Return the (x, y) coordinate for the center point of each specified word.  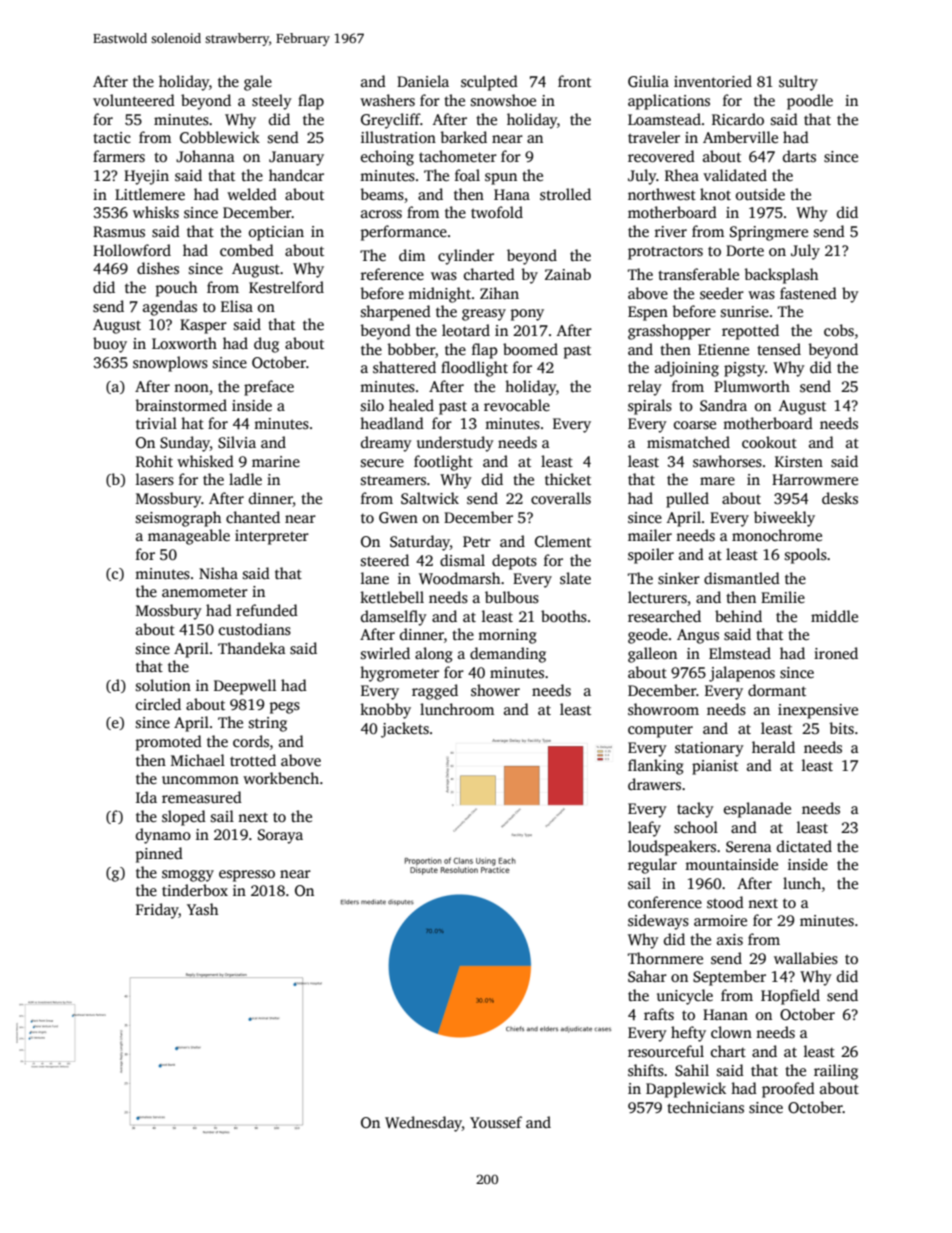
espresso (247, 876)
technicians (705, 1107)
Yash (202, 909)
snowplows (170, 364)
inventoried (713, 81)
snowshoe (503, 100)
